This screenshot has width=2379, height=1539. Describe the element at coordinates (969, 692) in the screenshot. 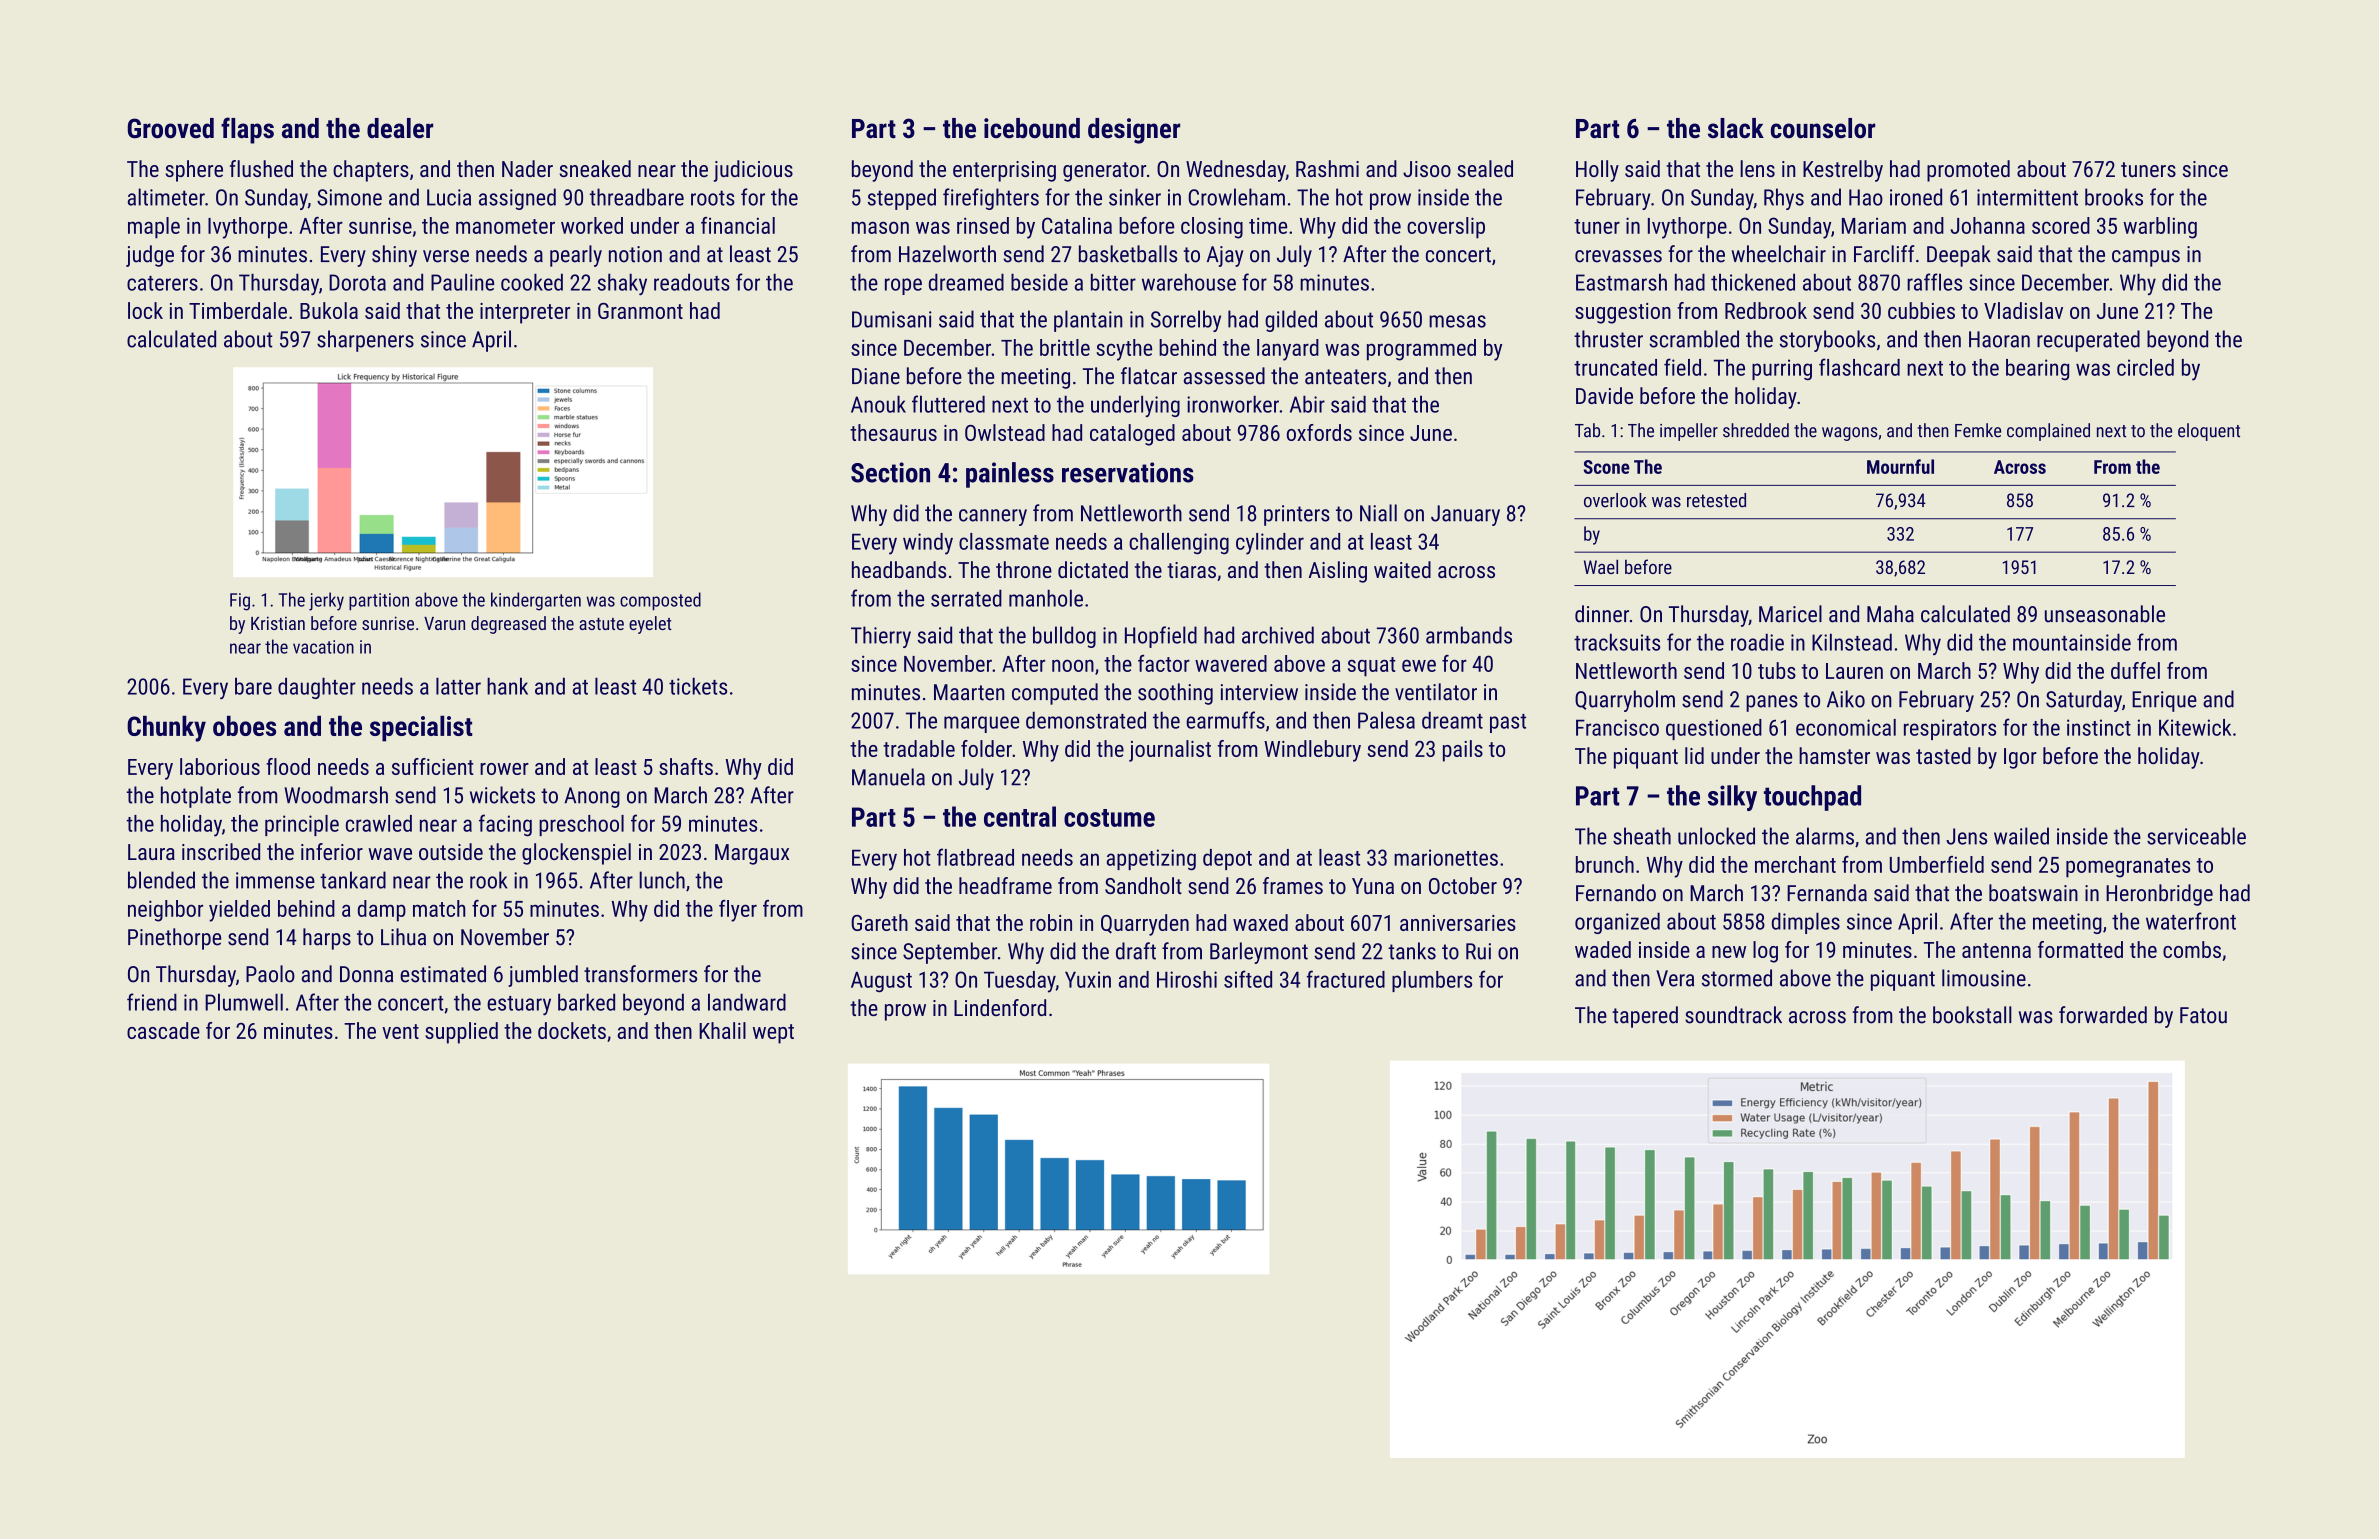

I see `Maarten` at that location.
